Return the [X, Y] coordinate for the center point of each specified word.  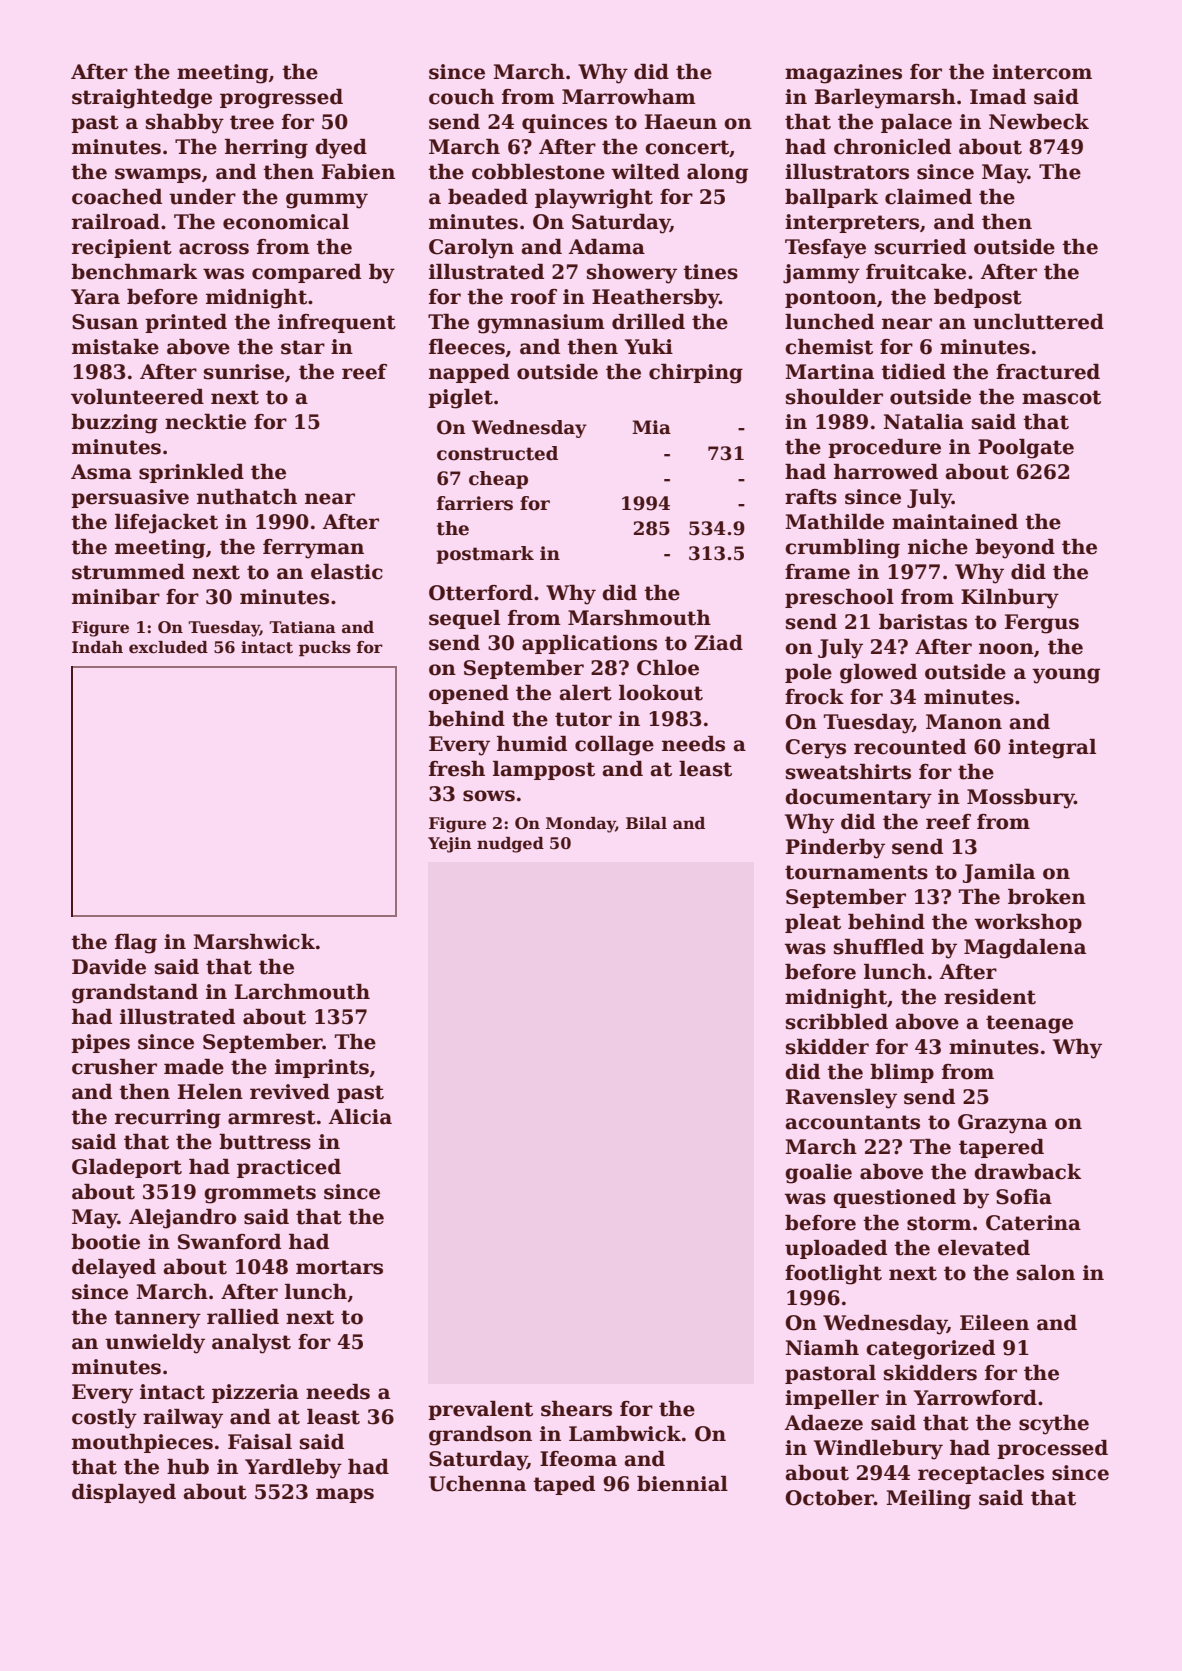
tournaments [856, 872]
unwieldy [155, 1344]
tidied [913, 372]
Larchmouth [302, 992]
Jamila [999, 873]
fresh [457, 769]
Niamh [822, 1348]
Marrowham [629, 97]
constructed [497, 453]
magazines [843, 74]
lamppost [544, 770]
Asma [101, 472]
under [202, 197]
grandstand [135, 994]
